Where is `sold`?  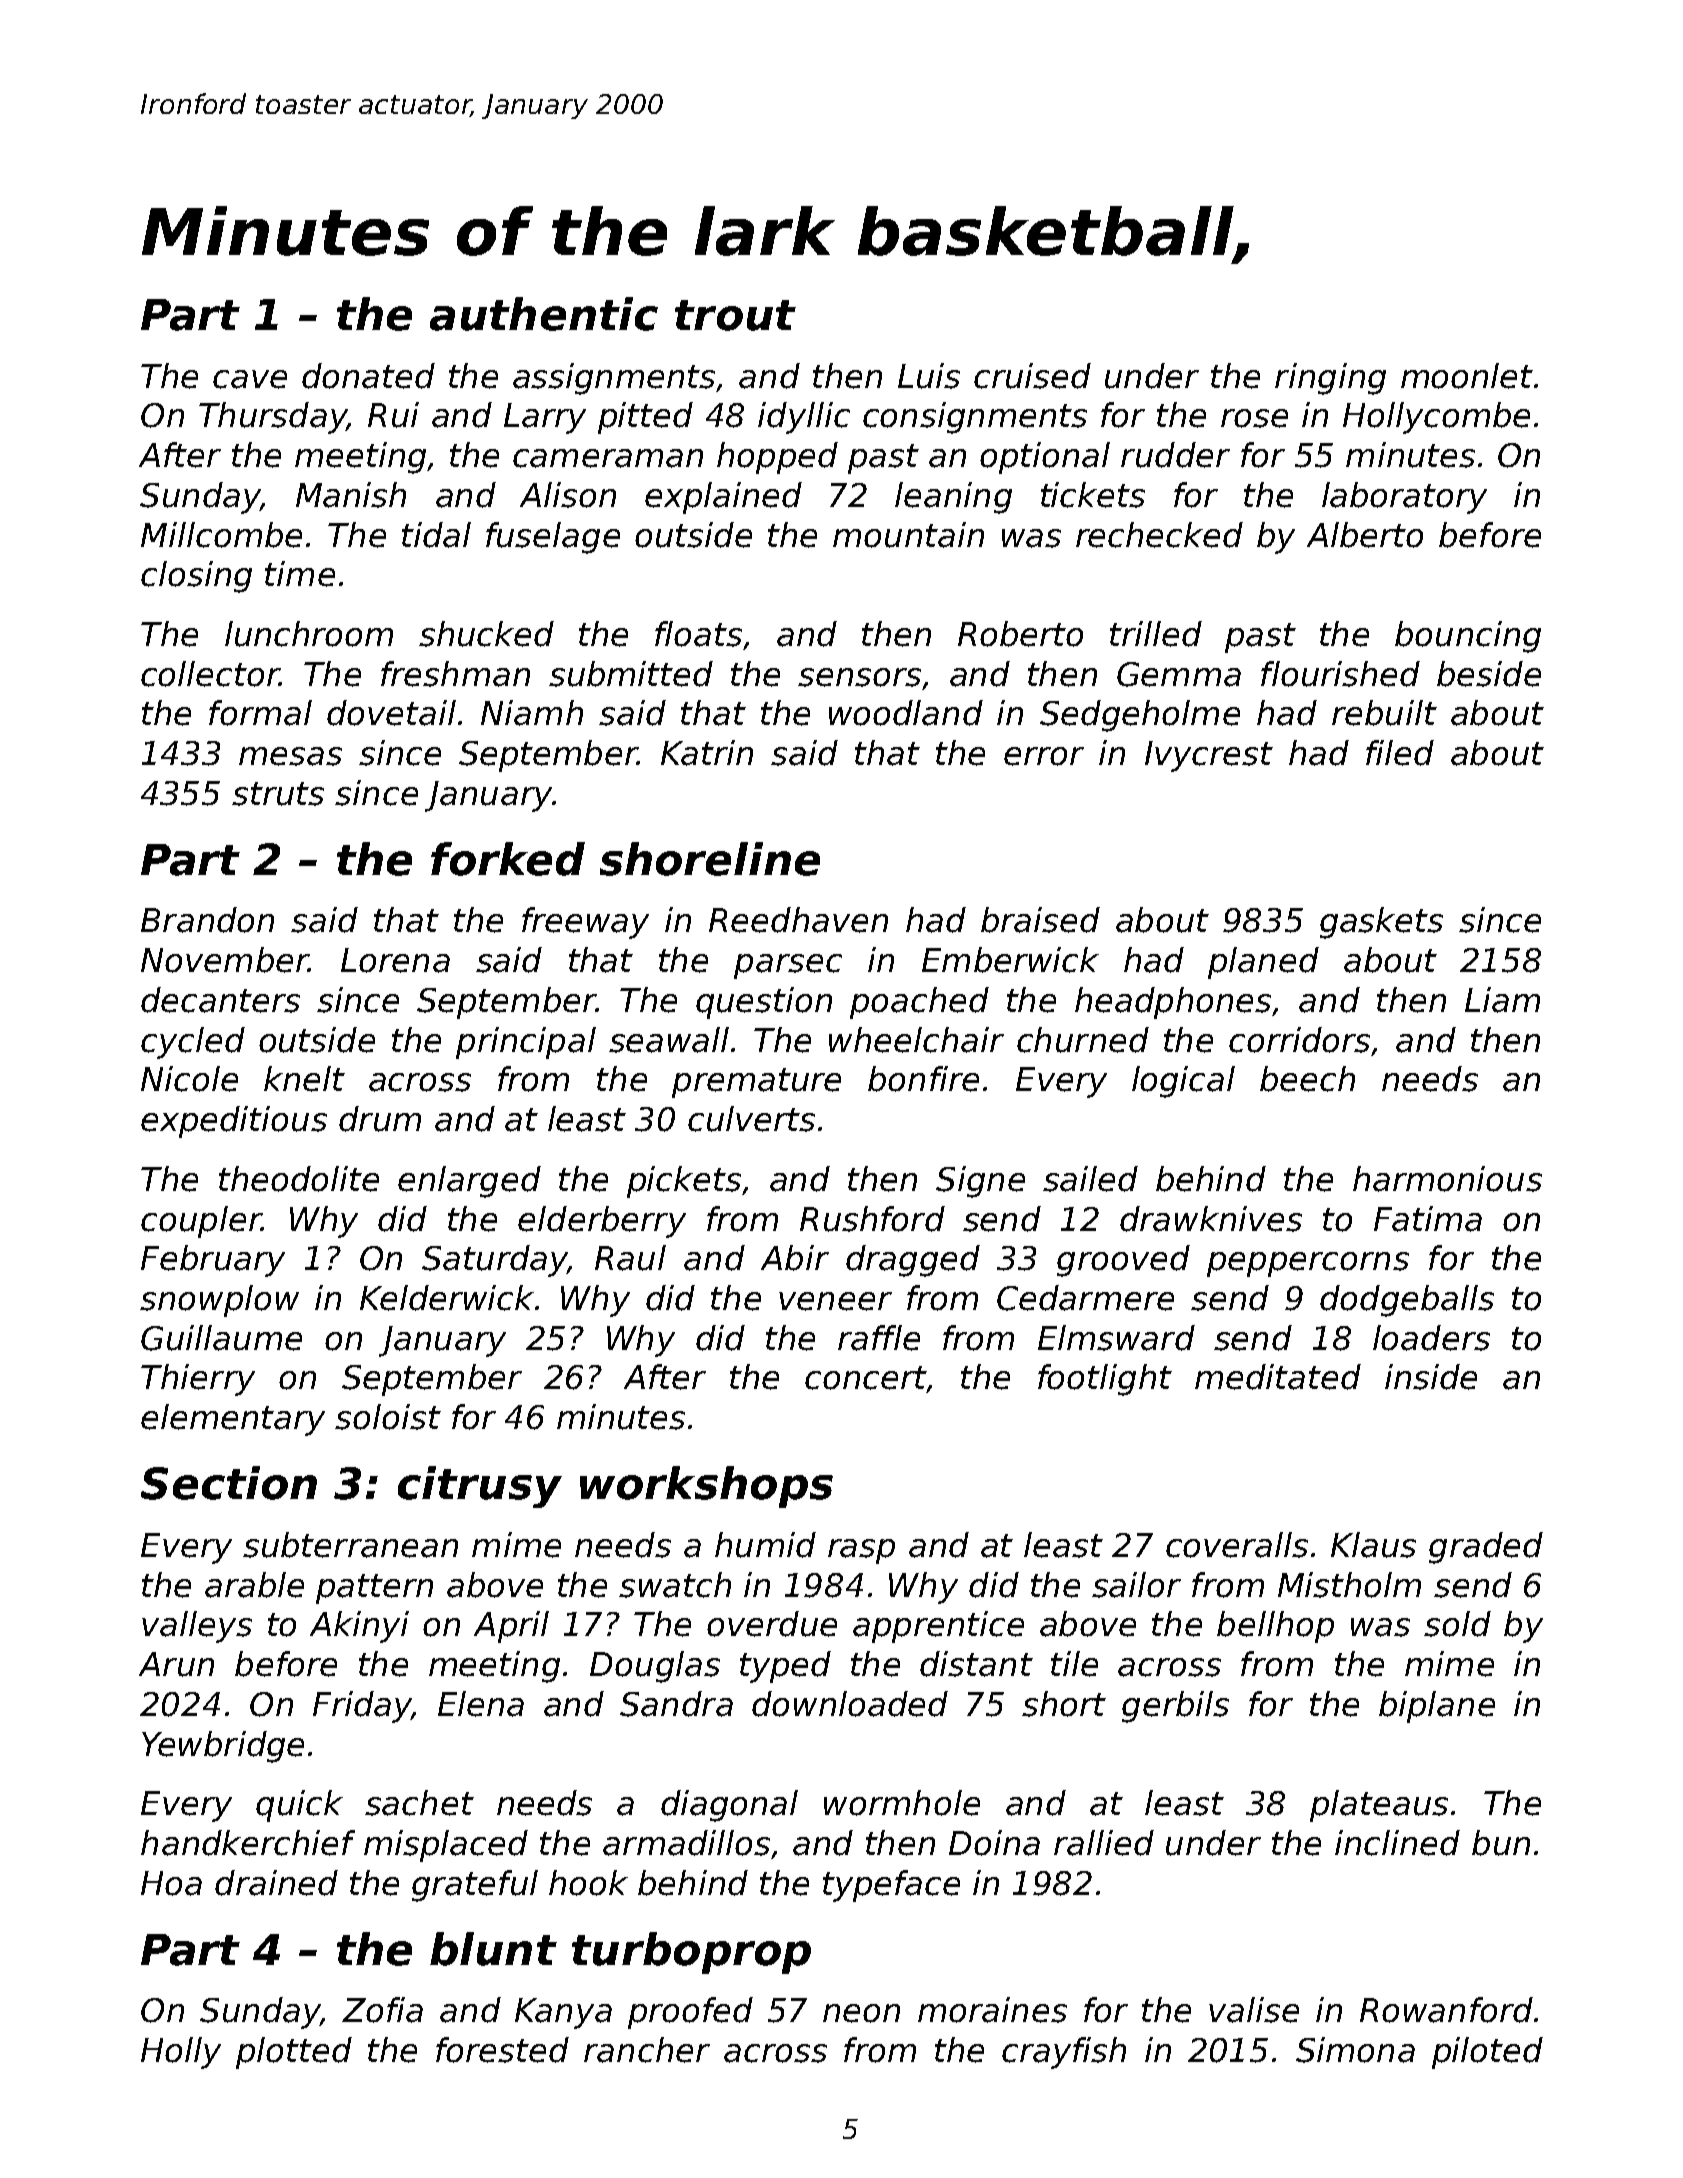
sold is located at coordinates (1457, 1624).
